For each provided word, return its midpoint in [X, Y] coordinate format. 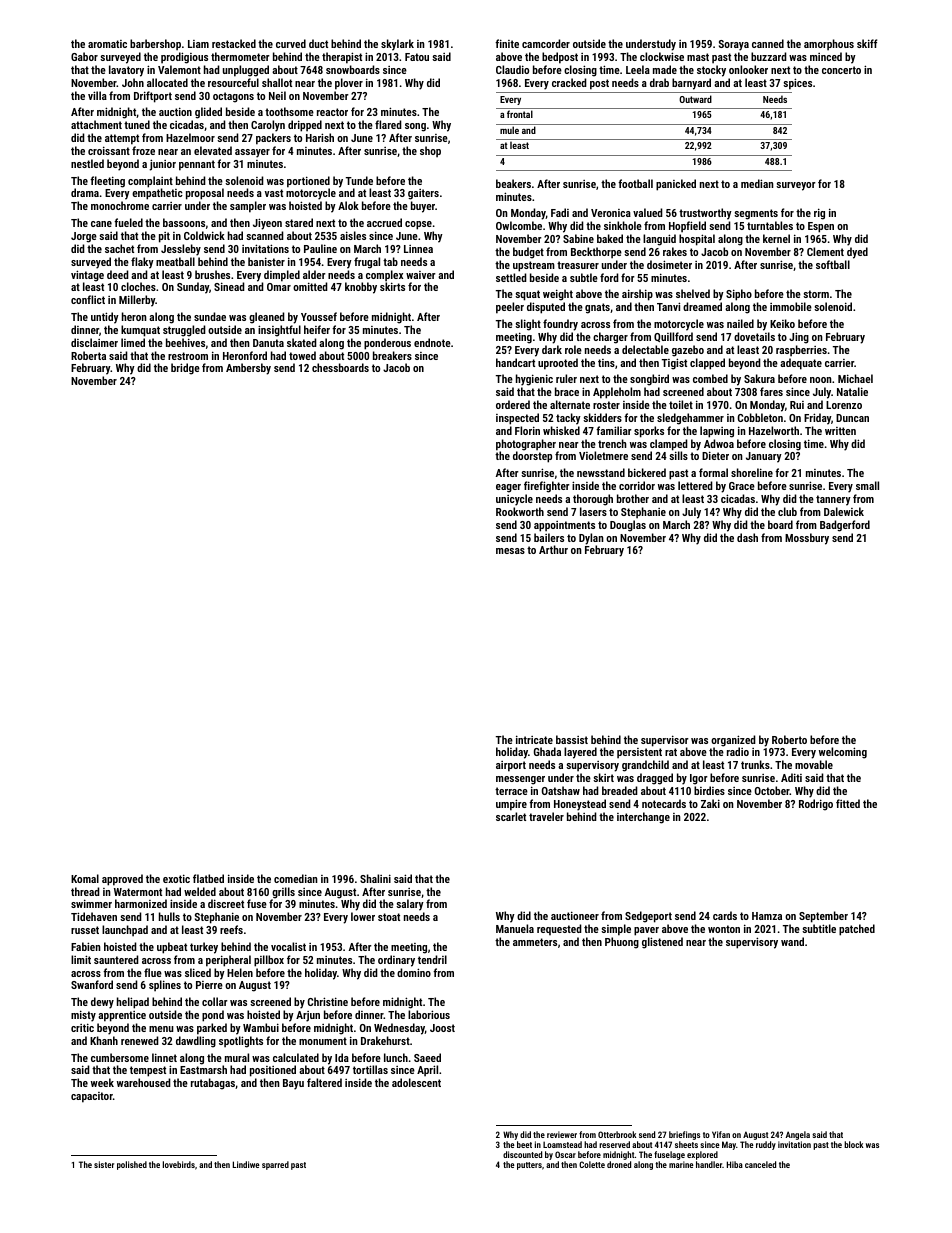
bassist [572, 739]
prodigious [184, 58]
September [823, 917]
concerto [841, 70]
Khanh [104, 1040]
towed [302, 355]
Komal [85, 878]
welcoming [843, 753]
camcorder [546, 43]
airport [511, 766]
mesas [510, 551]
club [787, 511]
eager [508, 488]
